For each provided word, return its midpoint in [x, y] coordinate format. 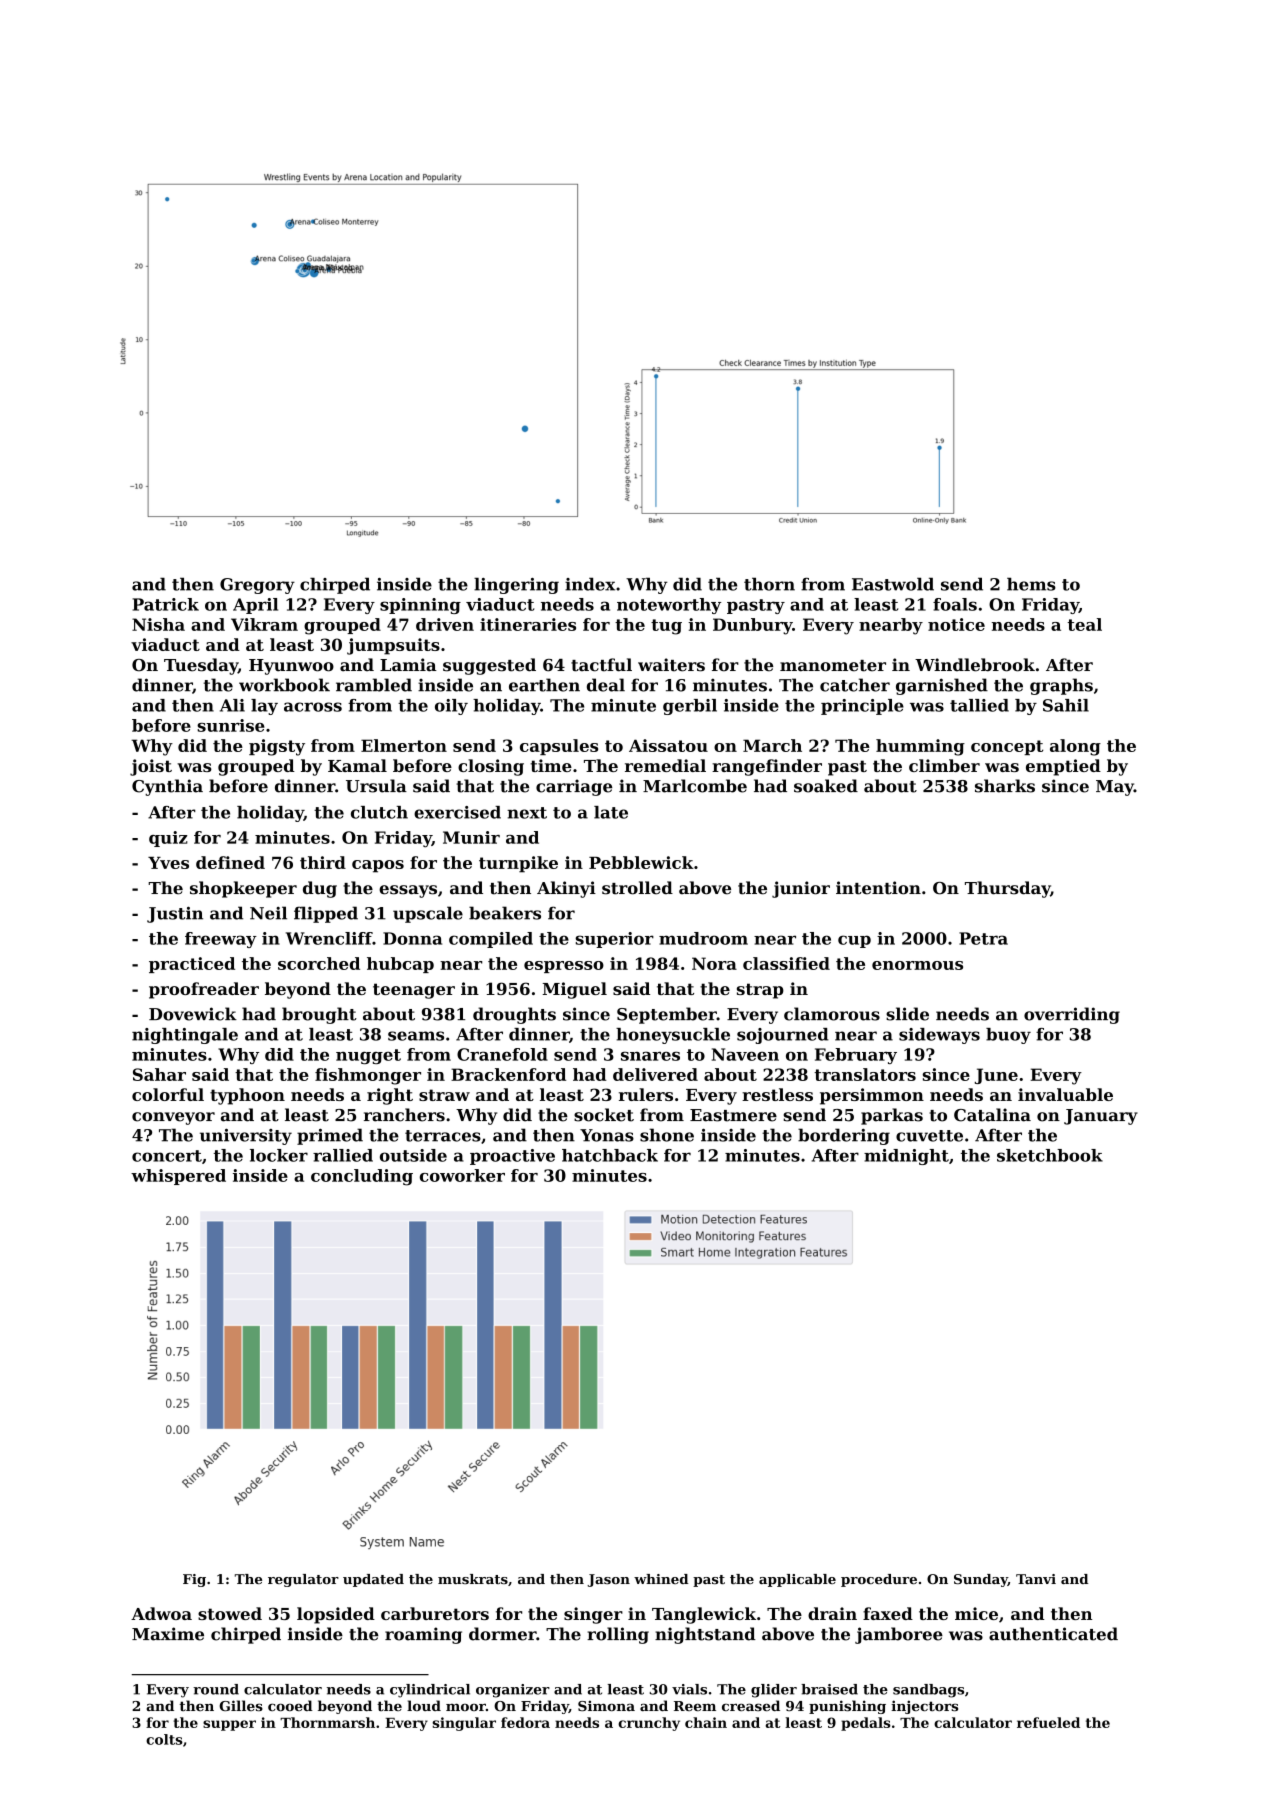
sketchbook [1050, 1155]
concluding [362, 1177]
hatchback [610, 1155]
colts [164, 1739]
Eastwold [893, 584]
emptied [1063, 767]
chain [706, 1722]
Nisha [158, 624]
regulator [303, 1580]
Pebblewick [641, 862]
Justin [175, 914]
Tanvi [1036, 1579]
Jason [608, 1580]
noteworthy [669, 606]
